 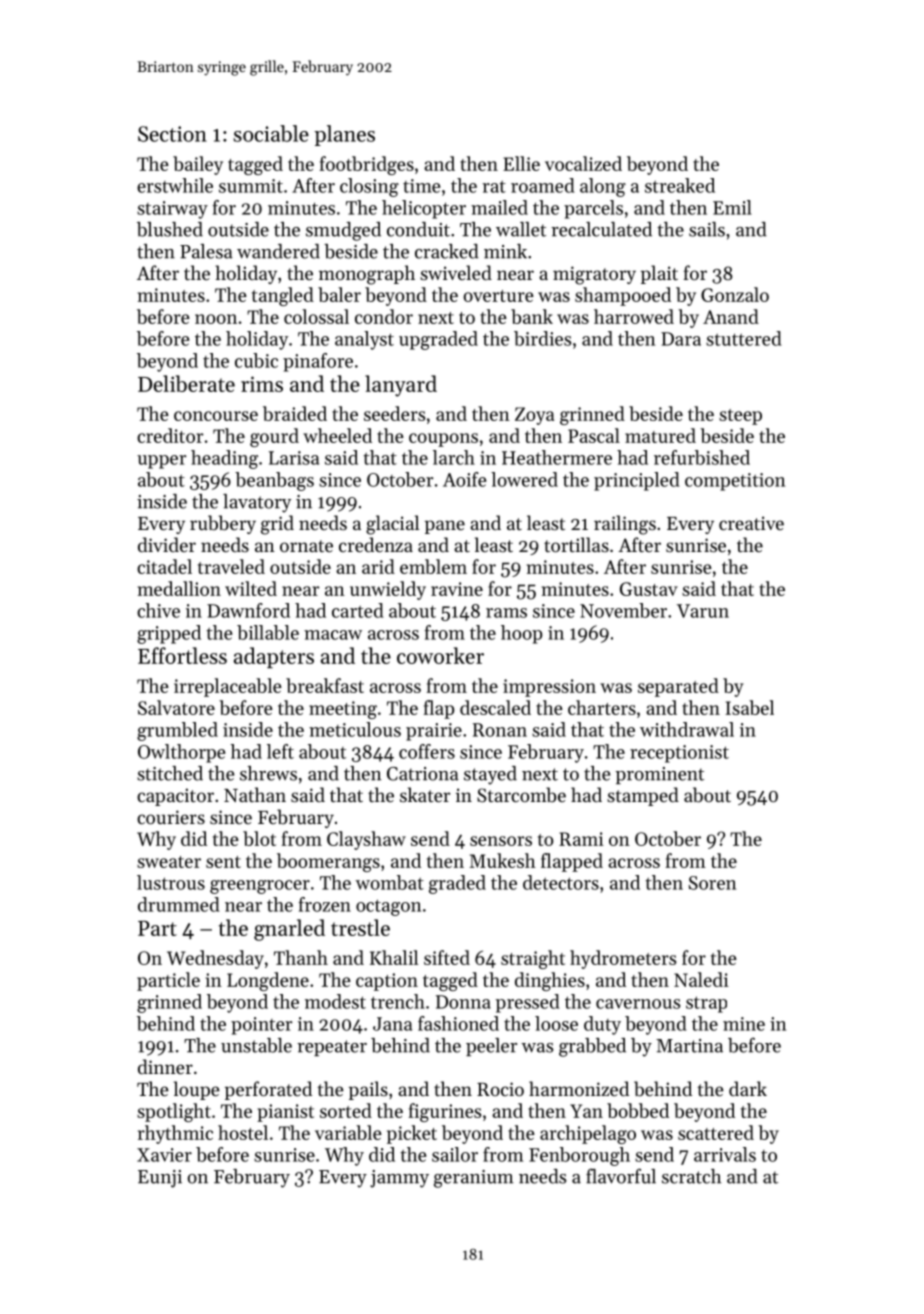 What do you see at coordinates (172, 134) in the page?
I see `Section` at bounding box center [172, 134].
